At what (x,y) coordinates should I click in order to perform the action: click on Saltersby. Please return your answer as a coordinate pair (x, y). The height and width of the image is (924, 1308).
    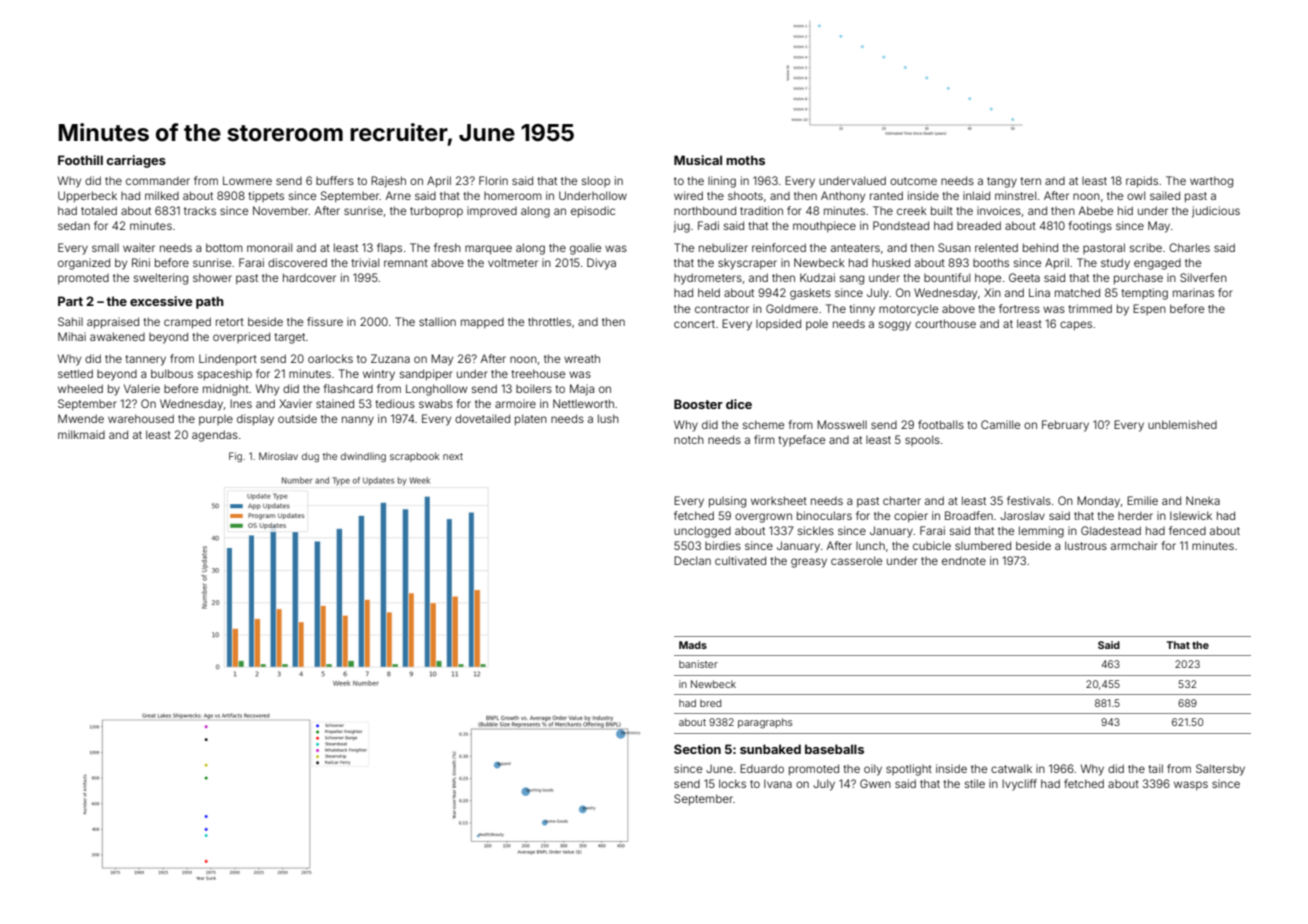
    Looking at the image, I should click on (1220, 770).
